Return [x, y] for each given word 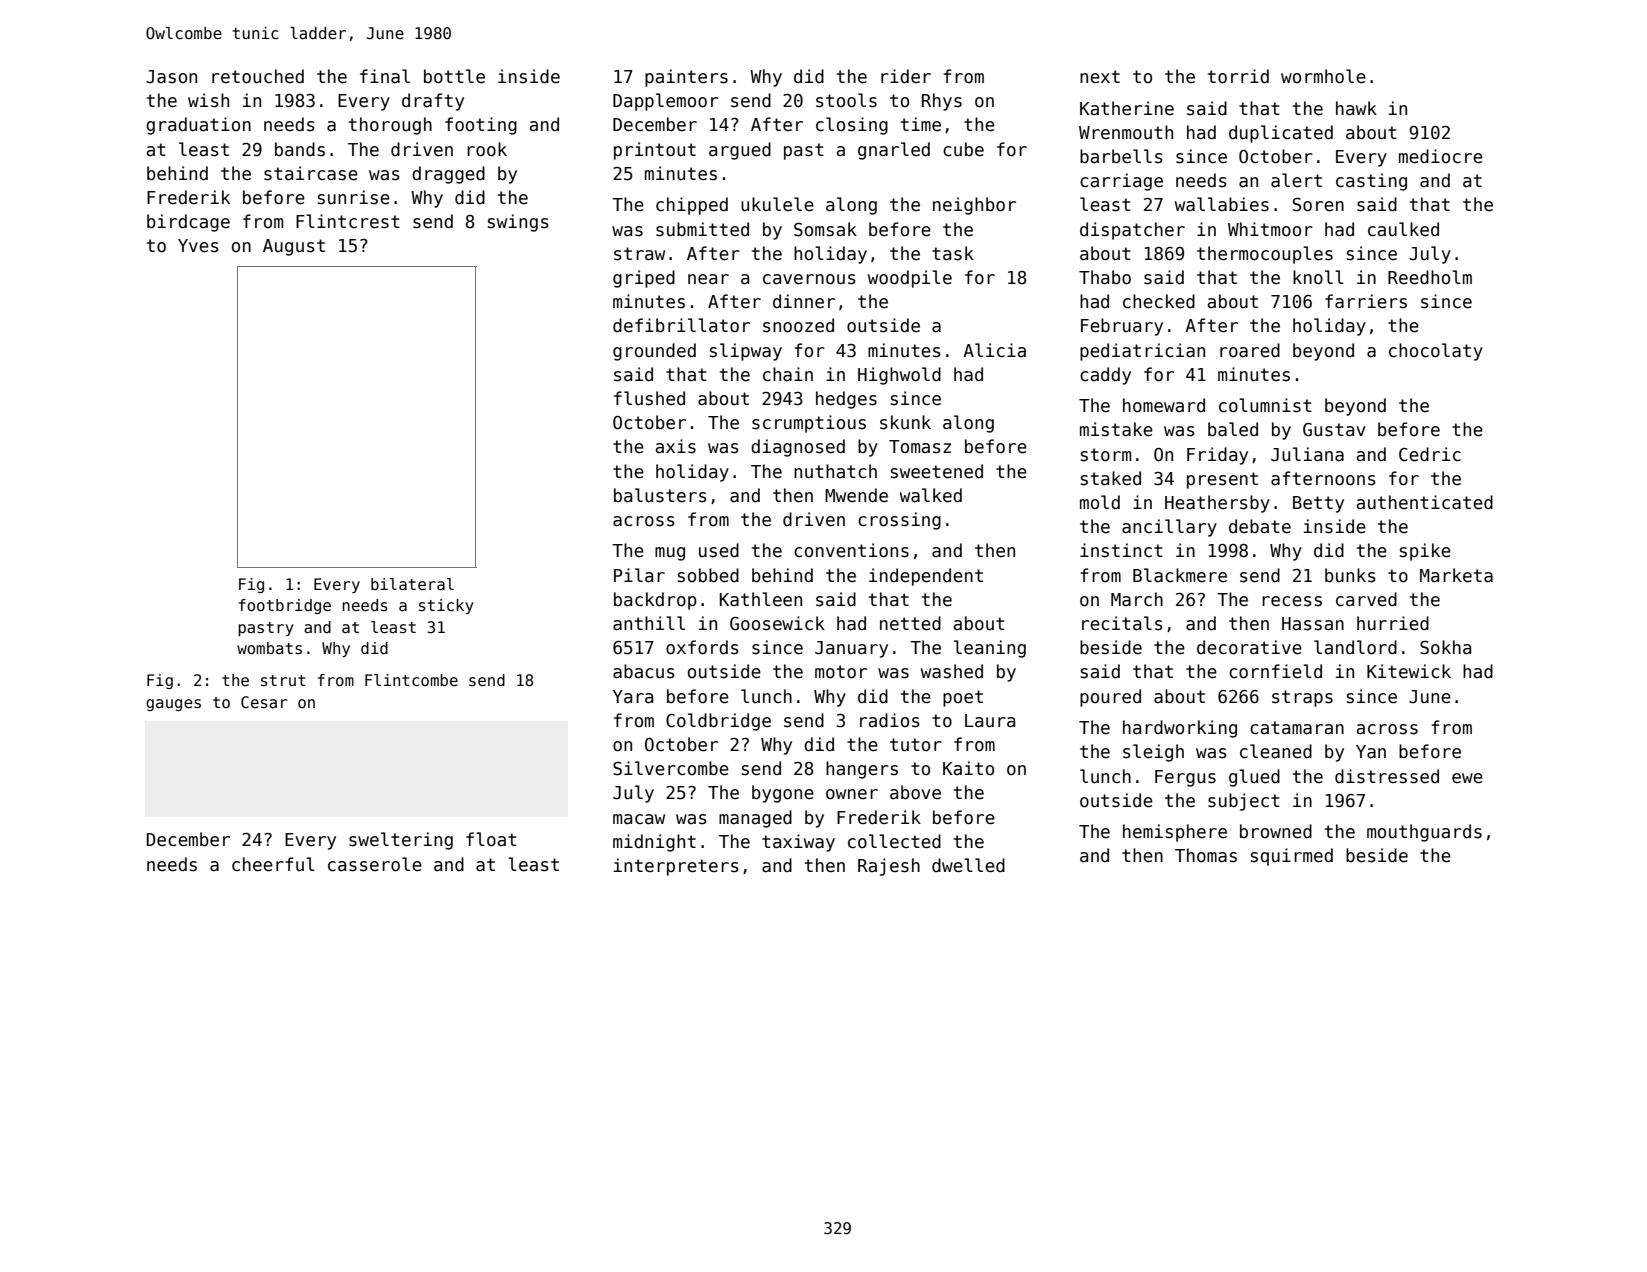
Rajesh [889, 867]
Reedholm [1430, 277]
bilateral [412, 584]
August [294, 247]
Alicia [994, 350]
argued [740, 151]
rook [487, 149]
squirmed [1292, 857]
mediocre [1441, 156]
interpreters [676, 867]
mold [1100, 502]
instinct [1121, 550]
